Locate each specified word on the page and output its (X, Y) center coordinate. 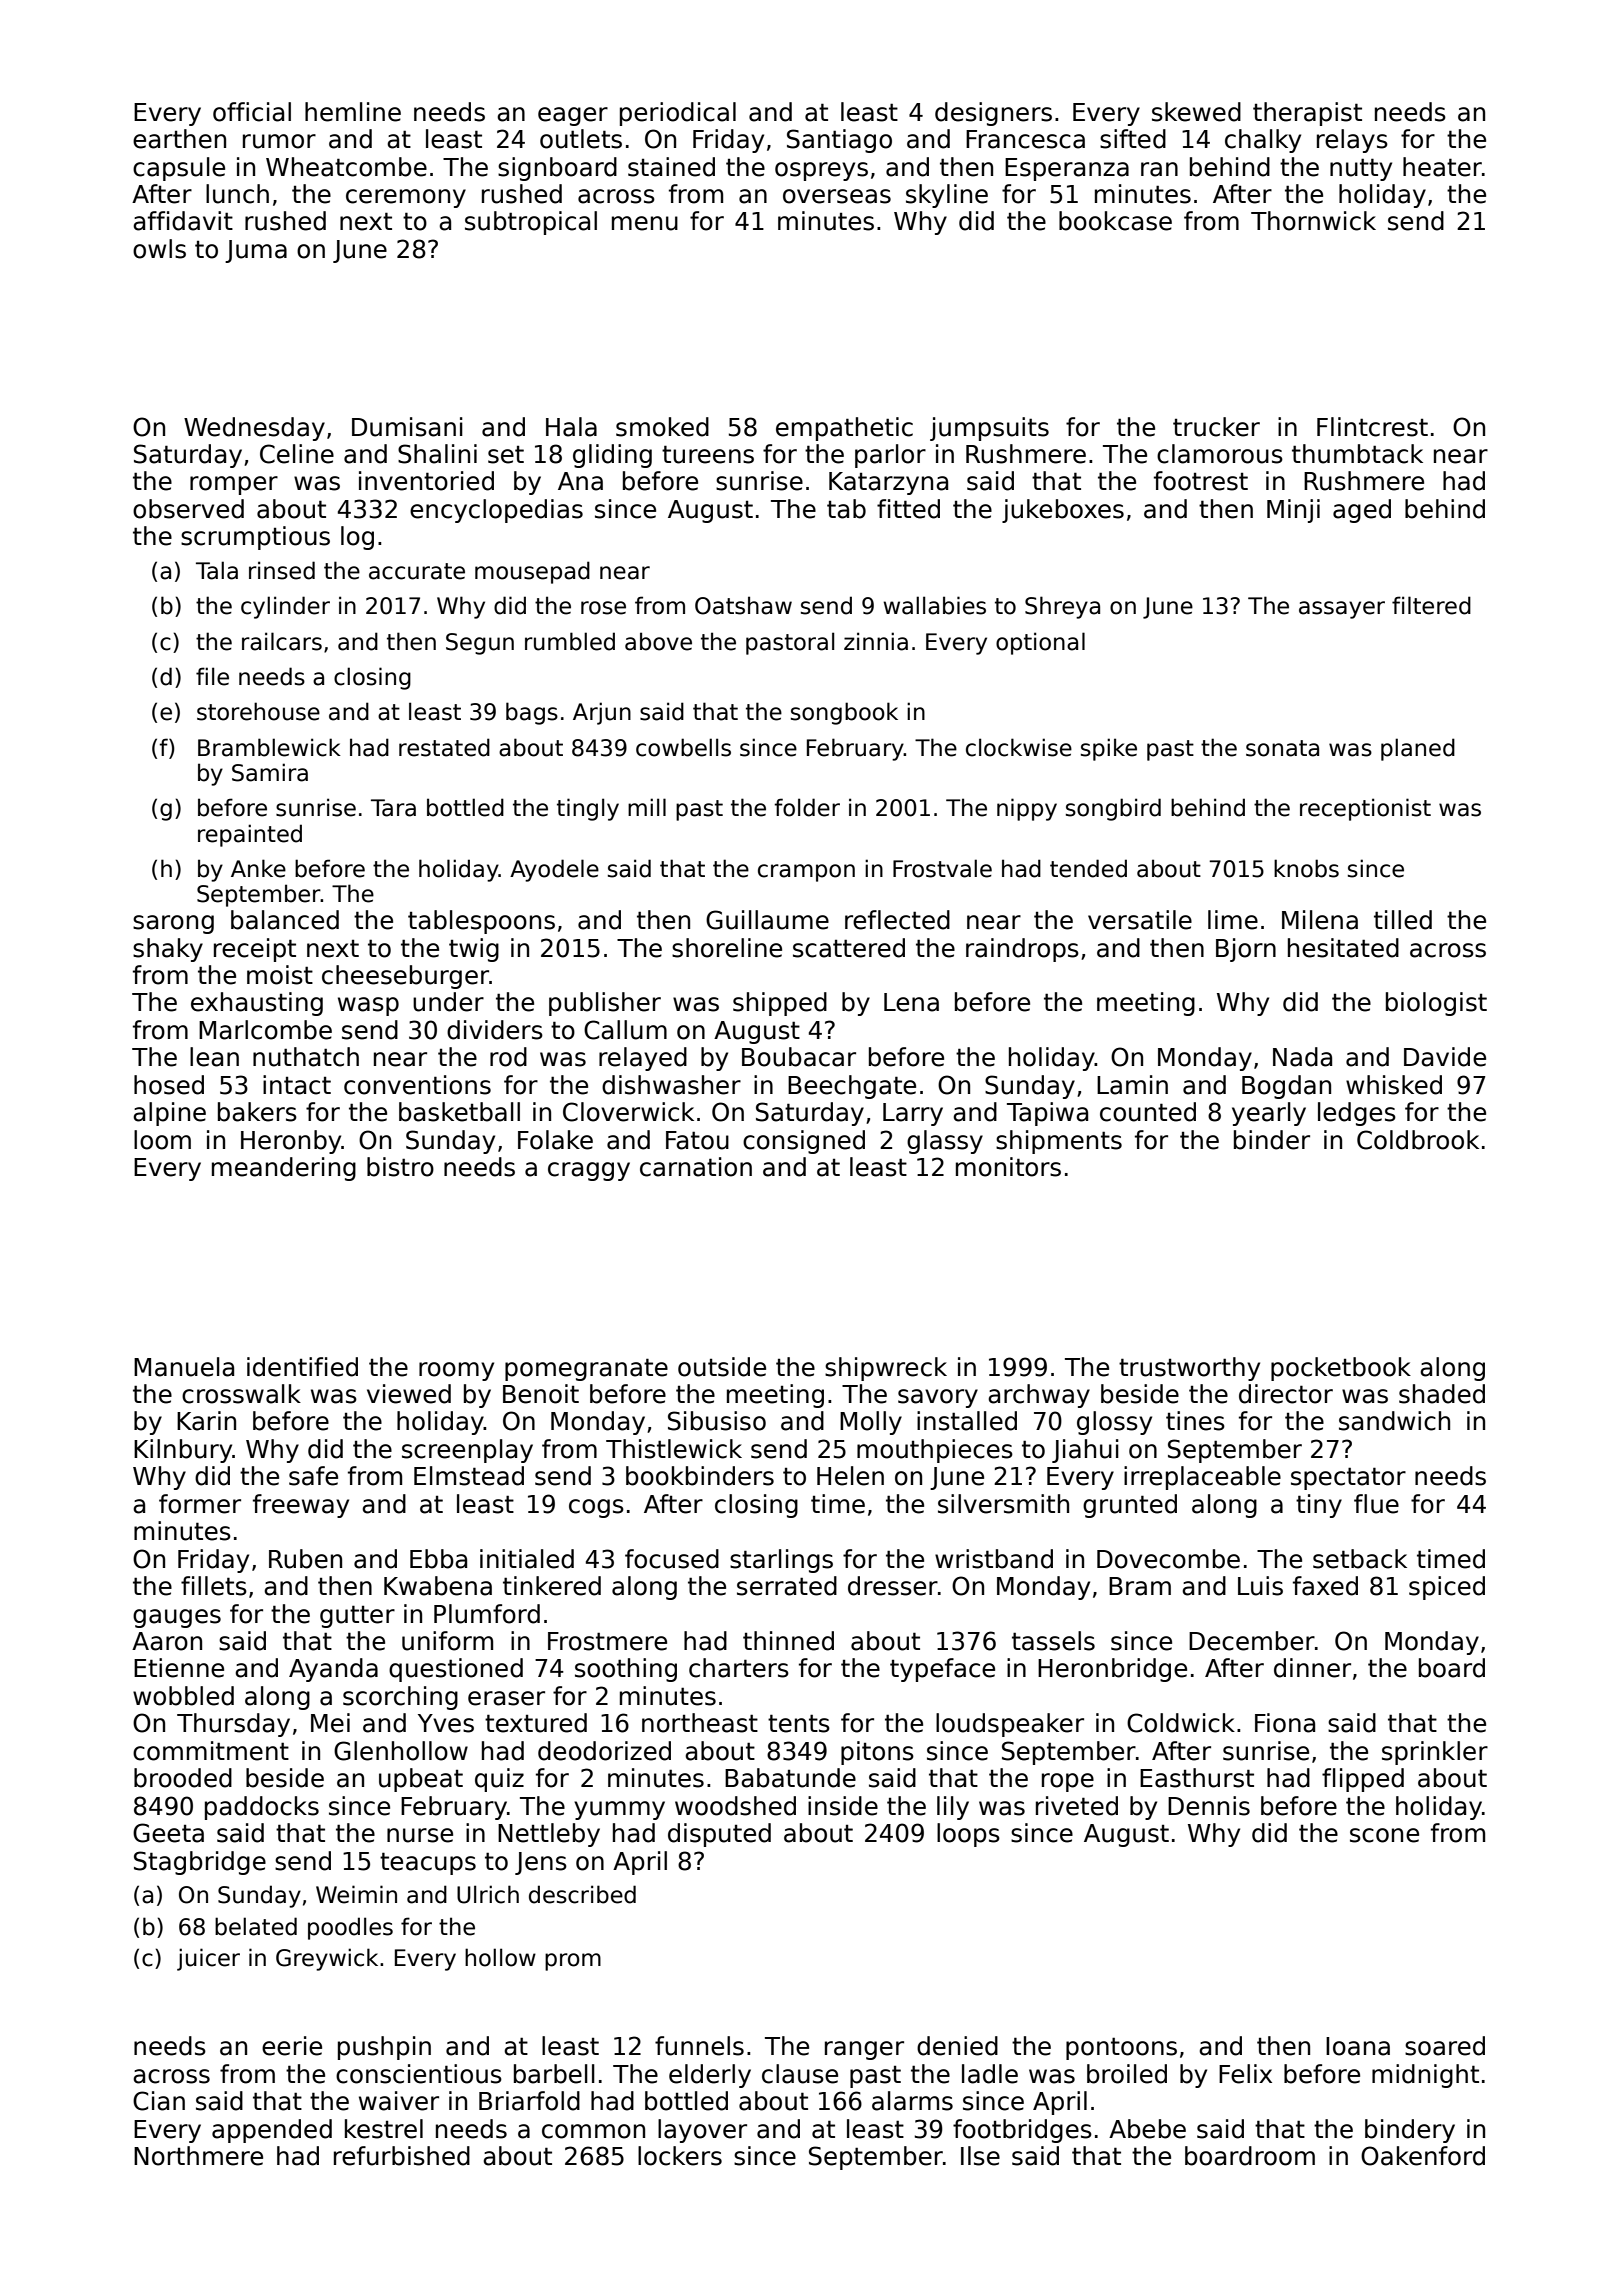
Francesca (1025, 139)
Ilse (980, 2156)
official (252, 112)
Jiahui (1085, 1451)
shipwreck (886, 1369)
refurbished (402, 2156)
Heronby (291, 1142)
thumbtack (1357, 454)
